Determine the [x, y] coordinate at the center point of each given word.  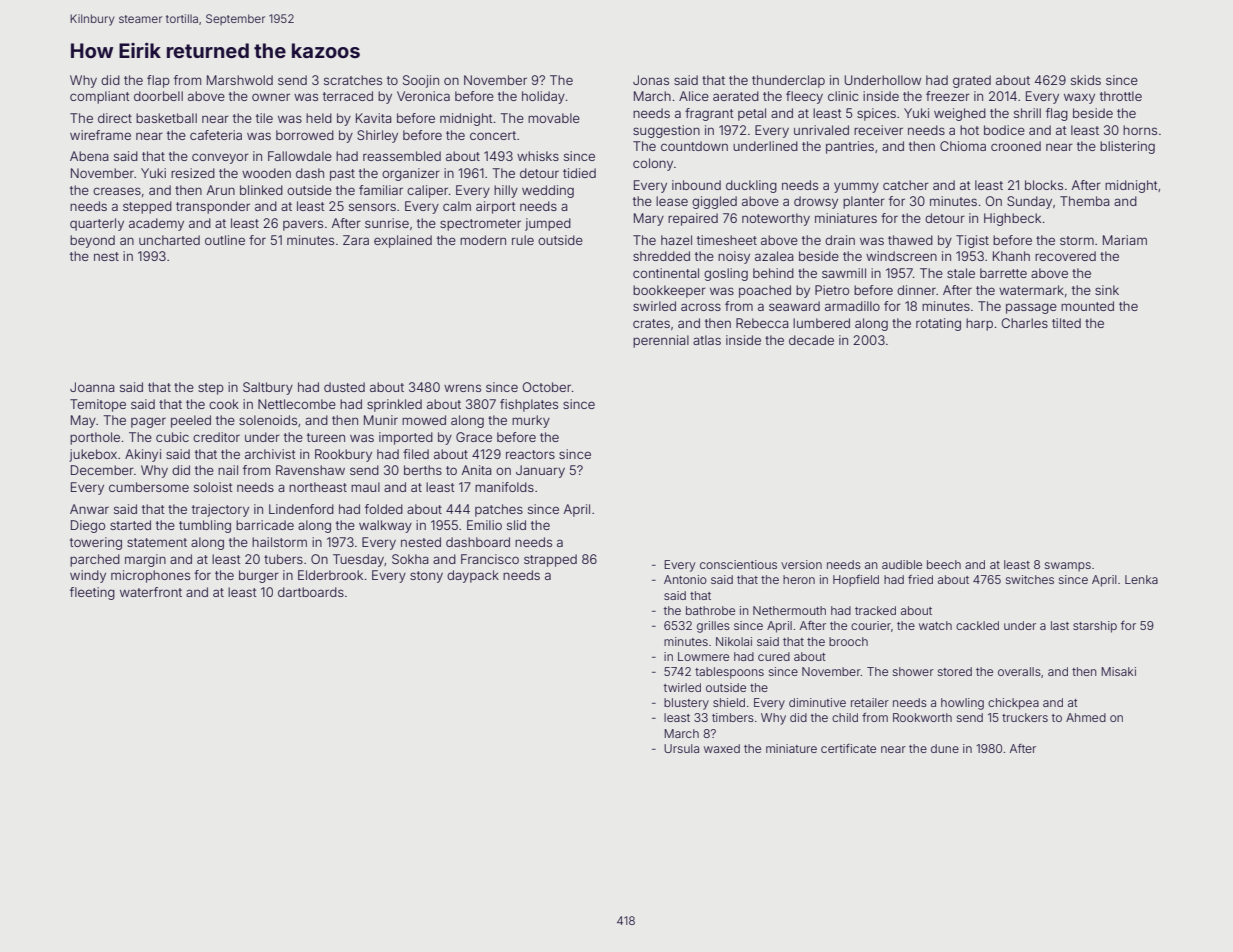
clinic [843, 96]
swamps [1068, 567]
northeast [318, 487]
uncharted [169, 240]
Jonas [651, 80]
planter [864, 202]
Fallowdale [300, 156]
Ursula [681, 748]
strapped [550, 560]
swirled [654, 306]
